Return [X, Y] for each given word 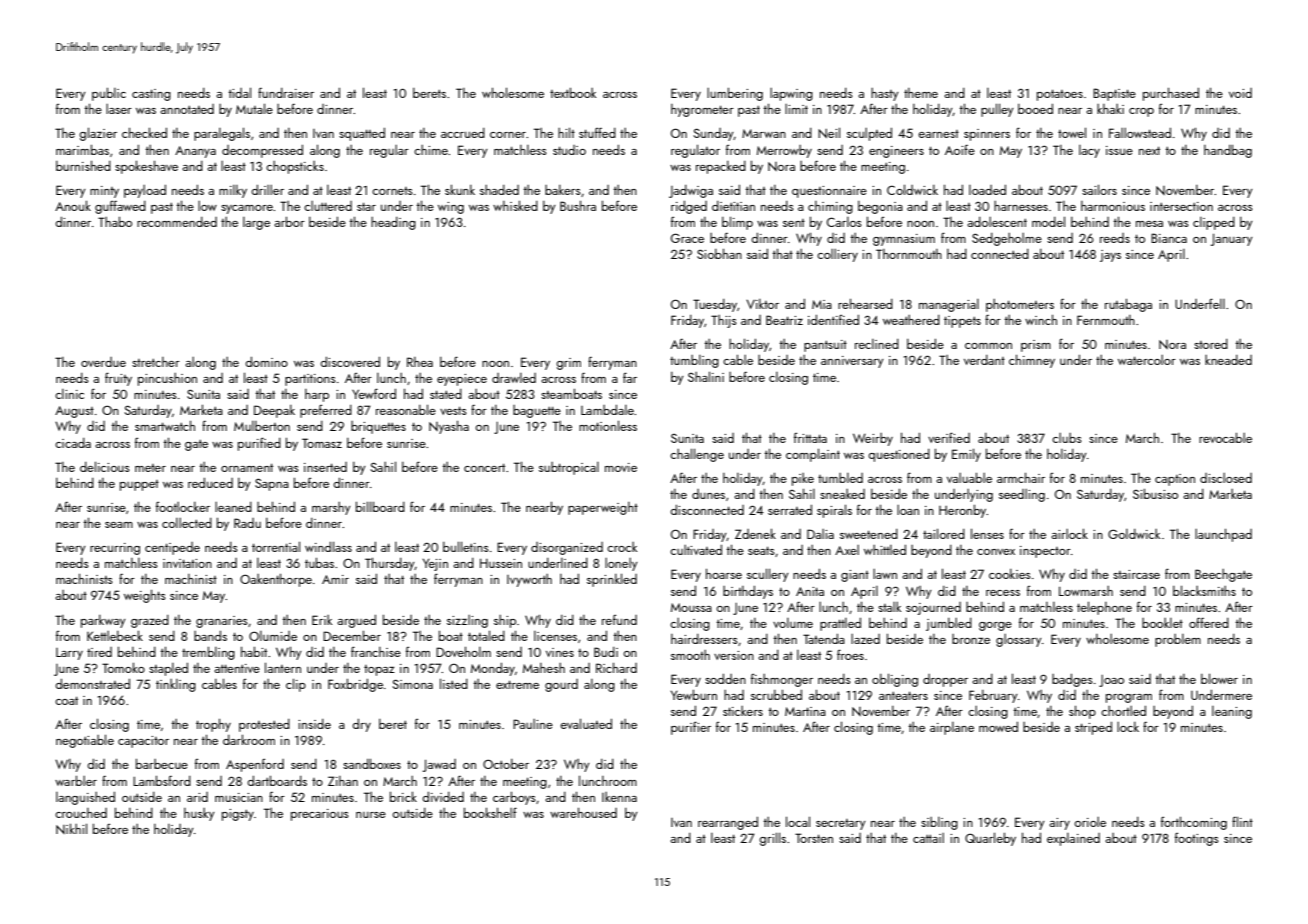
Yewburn [693, 695]
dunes [708, 494]
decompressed [262, 151]
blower [1219, 678]
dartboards [277, 781]
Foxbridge [355, 685]
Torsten [814, 838]
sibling [939, 823]
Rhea [420, 362]
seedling [1022, 495]
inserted [325, 467]
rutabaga [1128, 305]
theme [921, 93]
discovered [350, 362]
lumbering [735, 94]
